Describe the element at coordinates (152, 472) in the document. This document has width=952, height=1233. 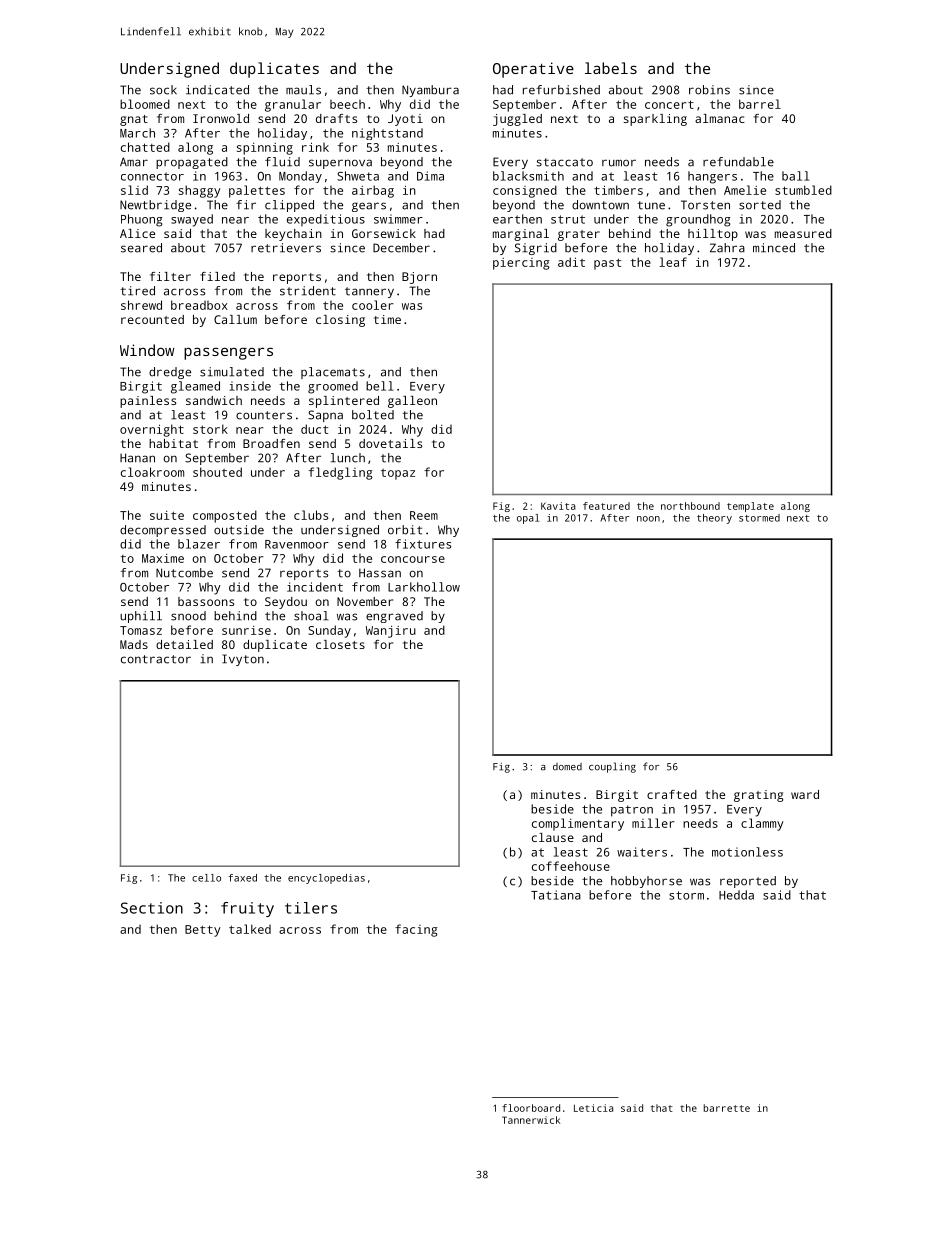
I see `cloakroom` at that location.
